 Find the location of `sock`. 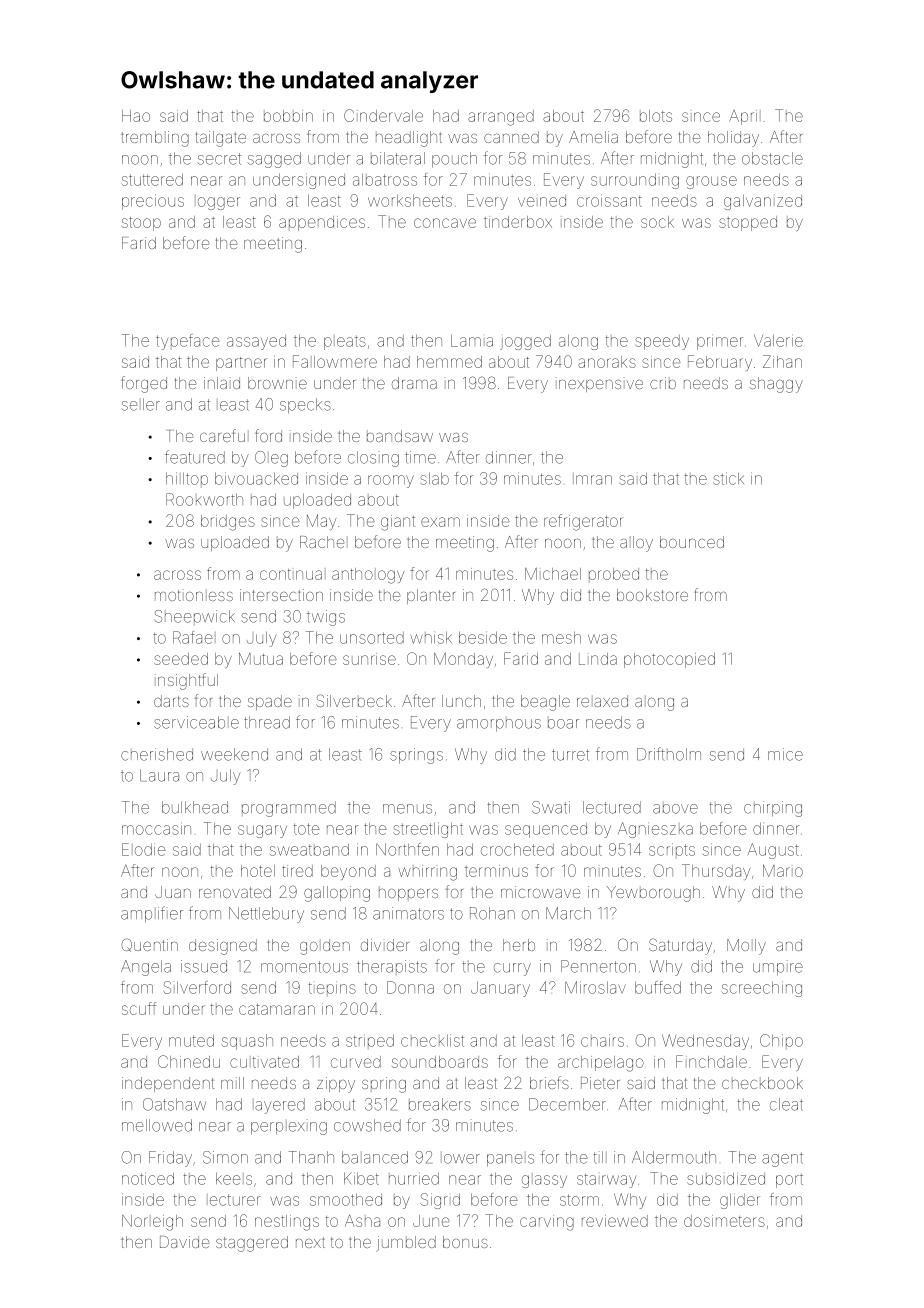

sock is located at coordinates (657, 222).
